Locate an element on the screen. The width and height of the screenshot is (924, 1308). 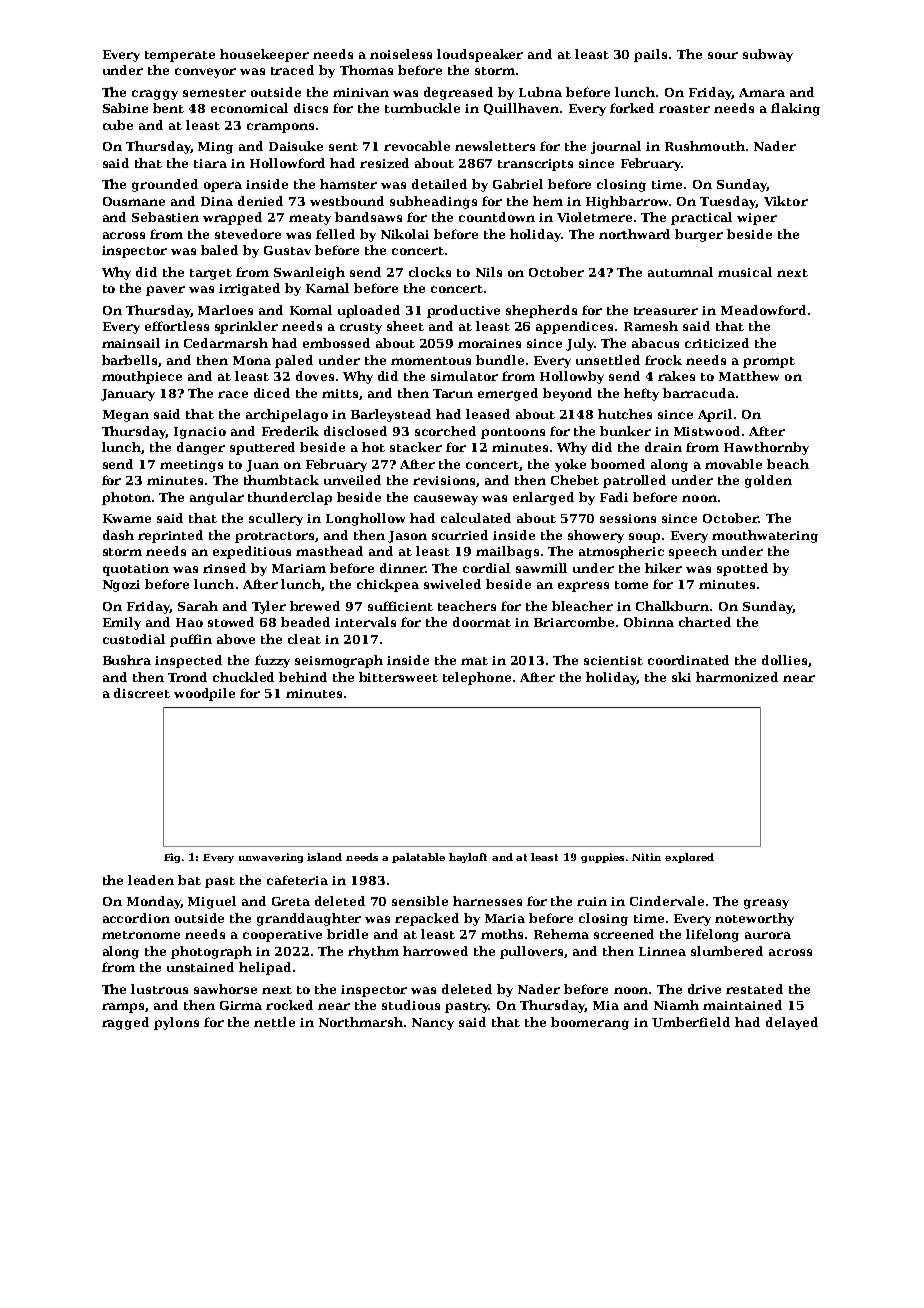
countdown is located at coordinates (497, 217).
